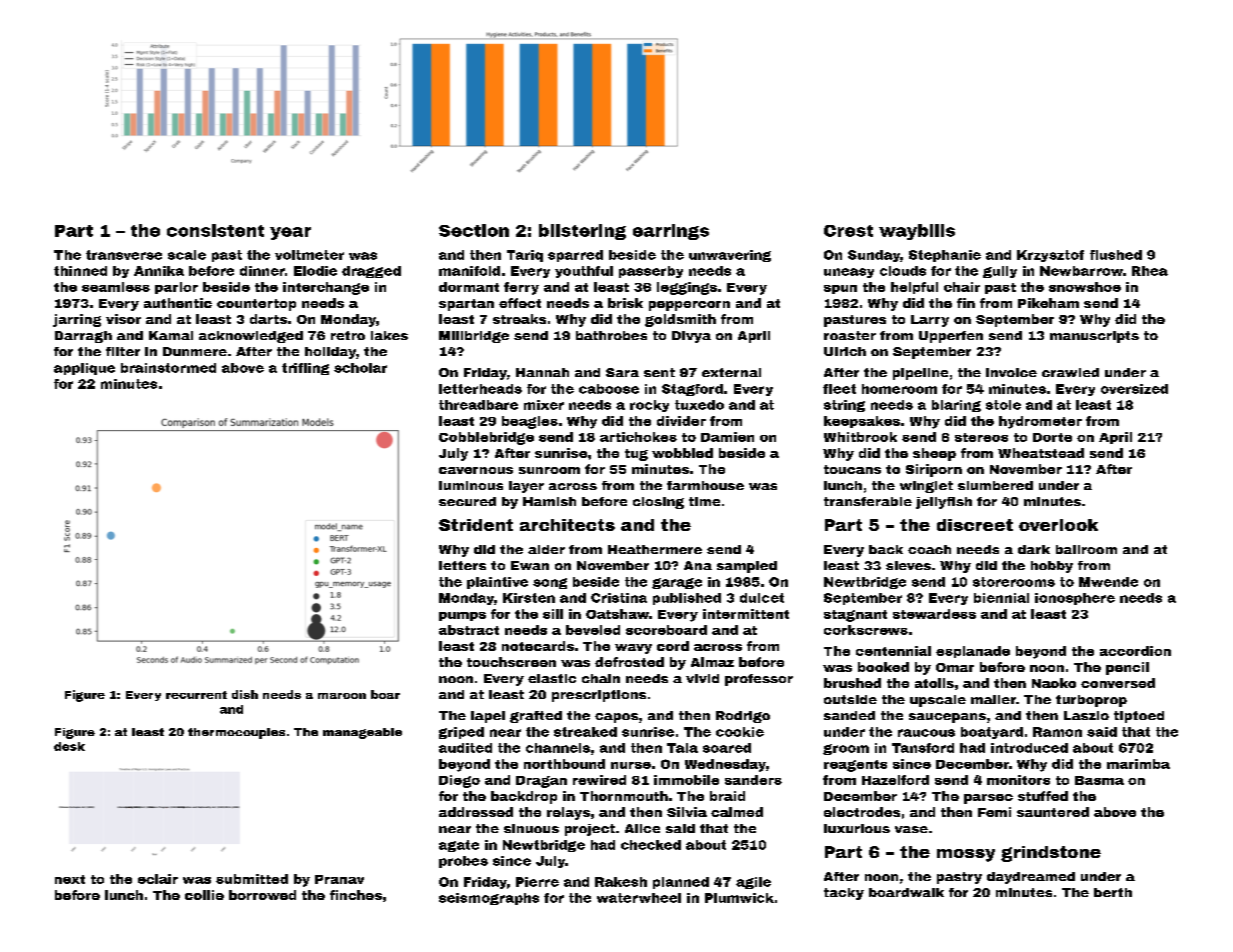 This screenshot has height=952, width=1233. What do you see at coordinates (204, 895) in the screenshot?
I see `collie` at bounding box center [204, 895].
